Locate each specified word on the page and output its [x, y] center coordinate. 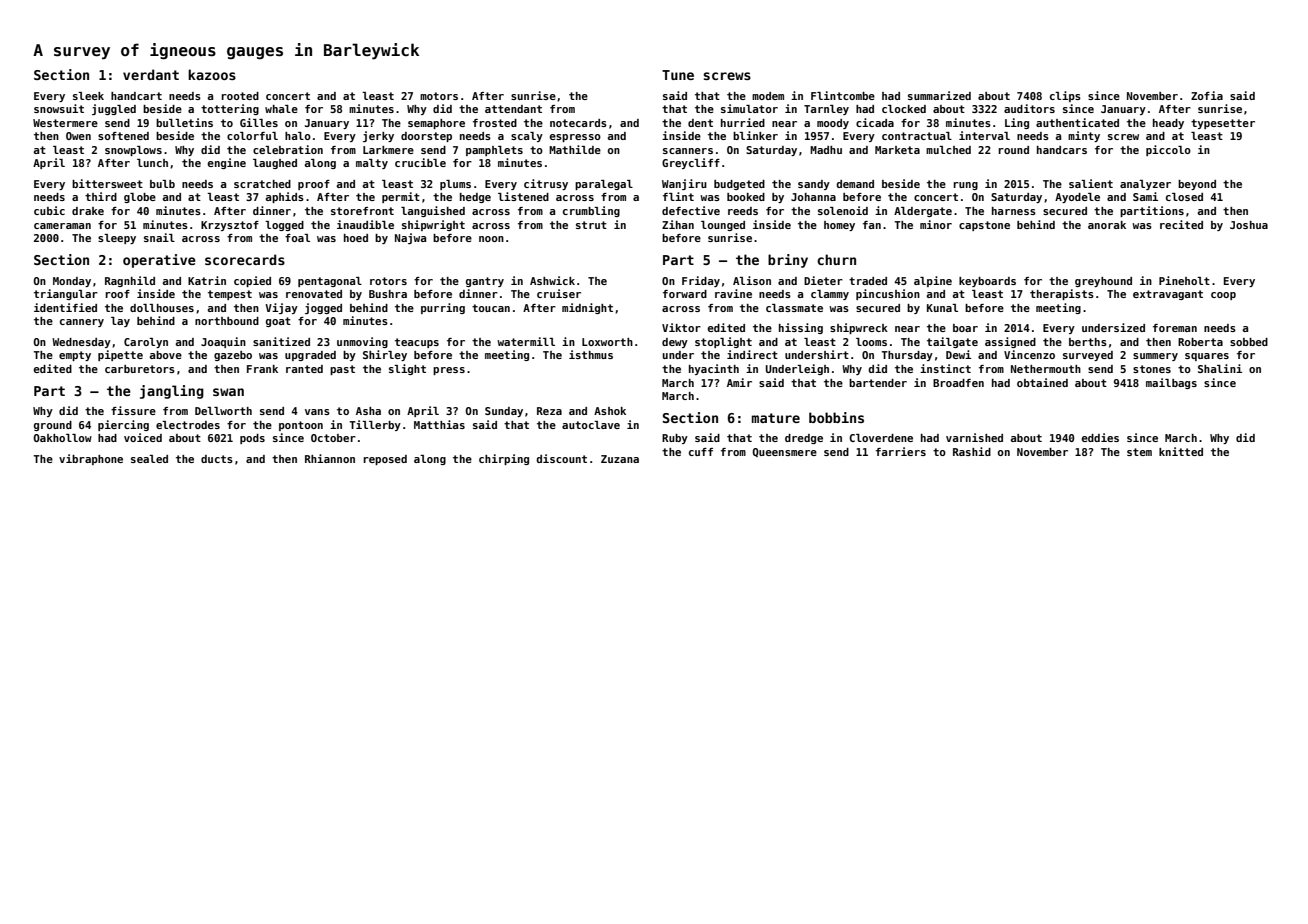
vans [317, 412]
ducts [217, 459]
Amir [739, 382]
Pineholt [1184, 280]
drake [88, 211]
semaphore [436, 124]
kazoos [212, 74]
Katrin [207, 280]
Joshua [1249, 225]
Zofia [1207, 95]
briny [788, 261]
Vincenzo [1029, 354]
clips [1065, 96]
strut [591, 225]
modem [768, 96]
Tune [678, 75]
